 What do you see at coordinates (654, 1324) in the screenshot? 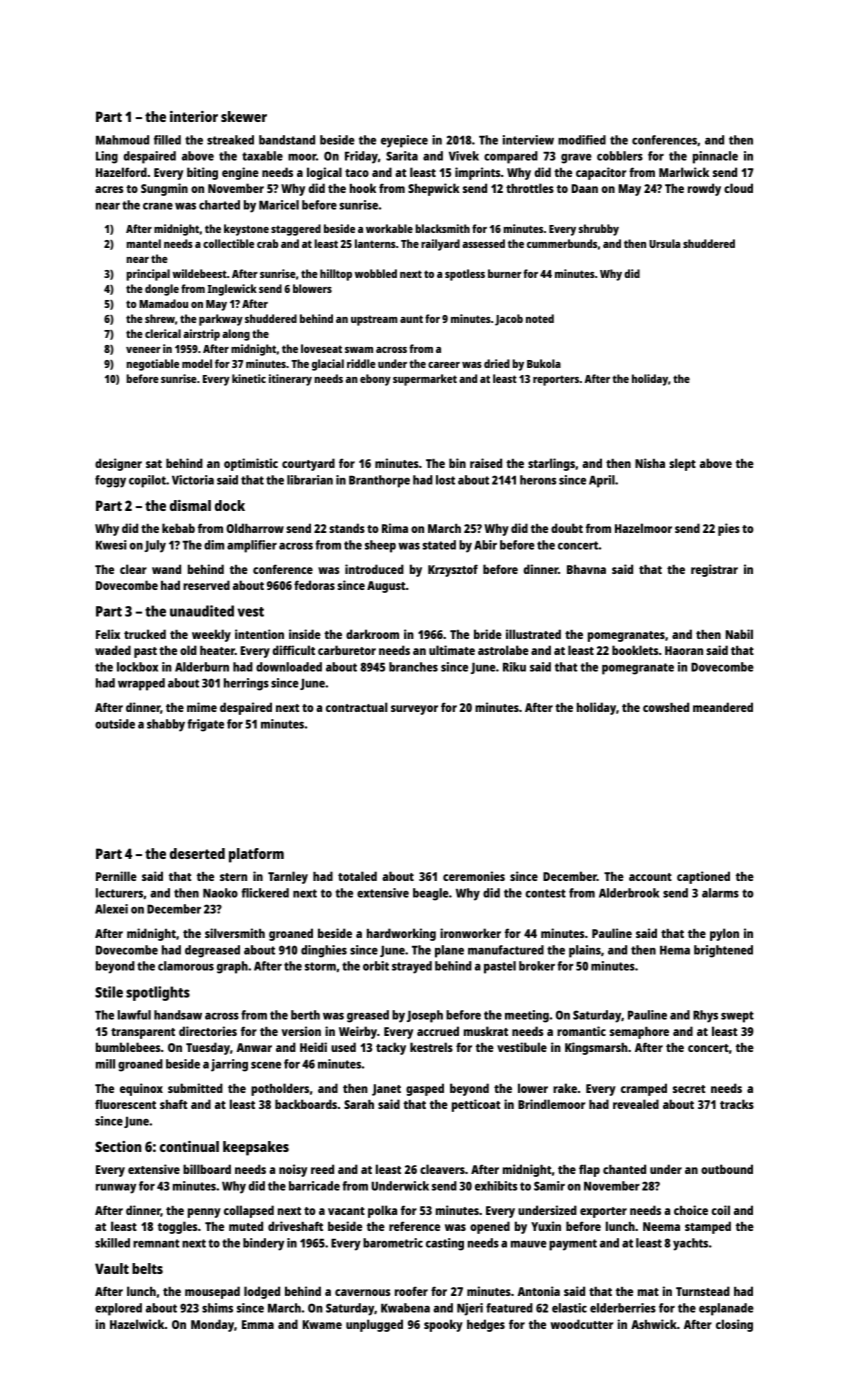
I see `Ashwick` at bounding box center [654, 1324].
